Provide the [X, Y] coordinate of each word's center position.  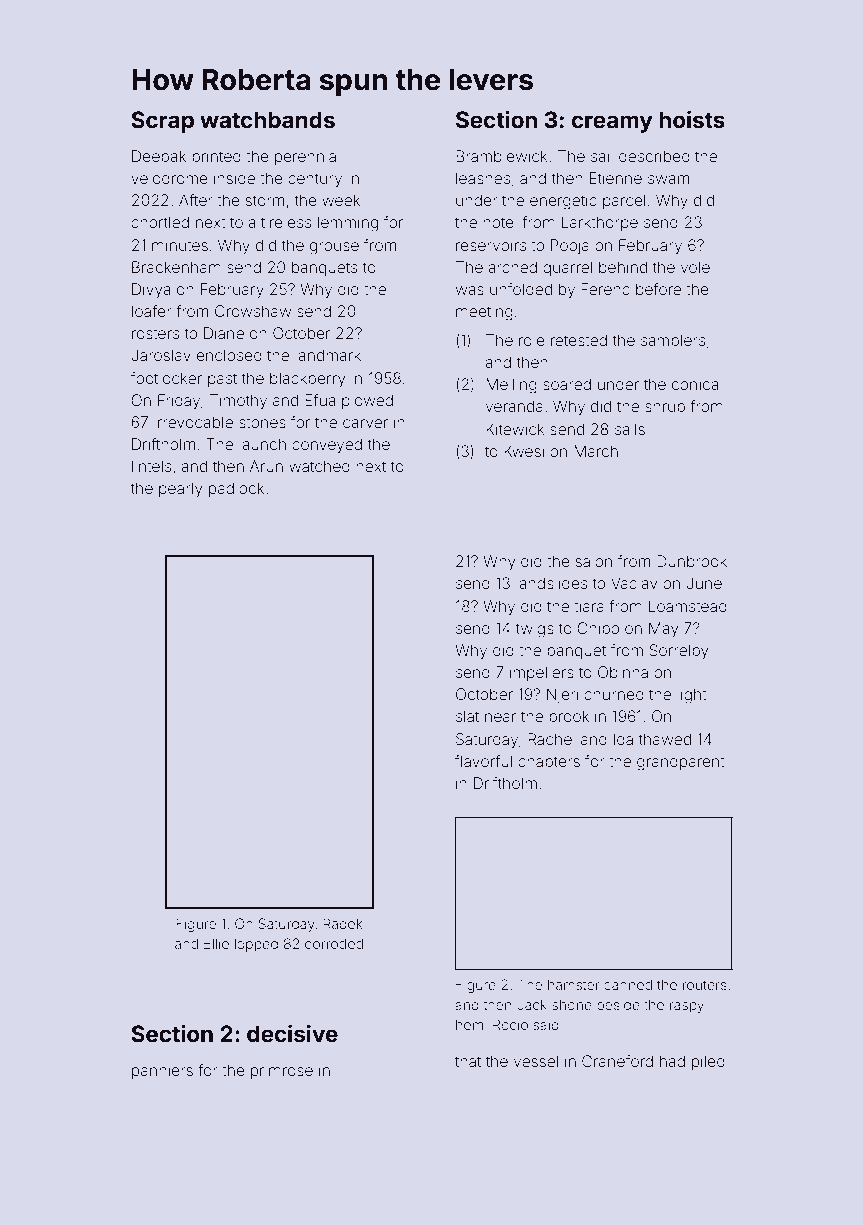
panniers [162, 1071]
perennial [307, 157]
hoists [692, 120]
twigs [535, 630]
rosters [155, 333]
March [596, 451]
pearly [181, 490]
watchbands [267, 120]
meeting [484, 313]
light [691, 696]
